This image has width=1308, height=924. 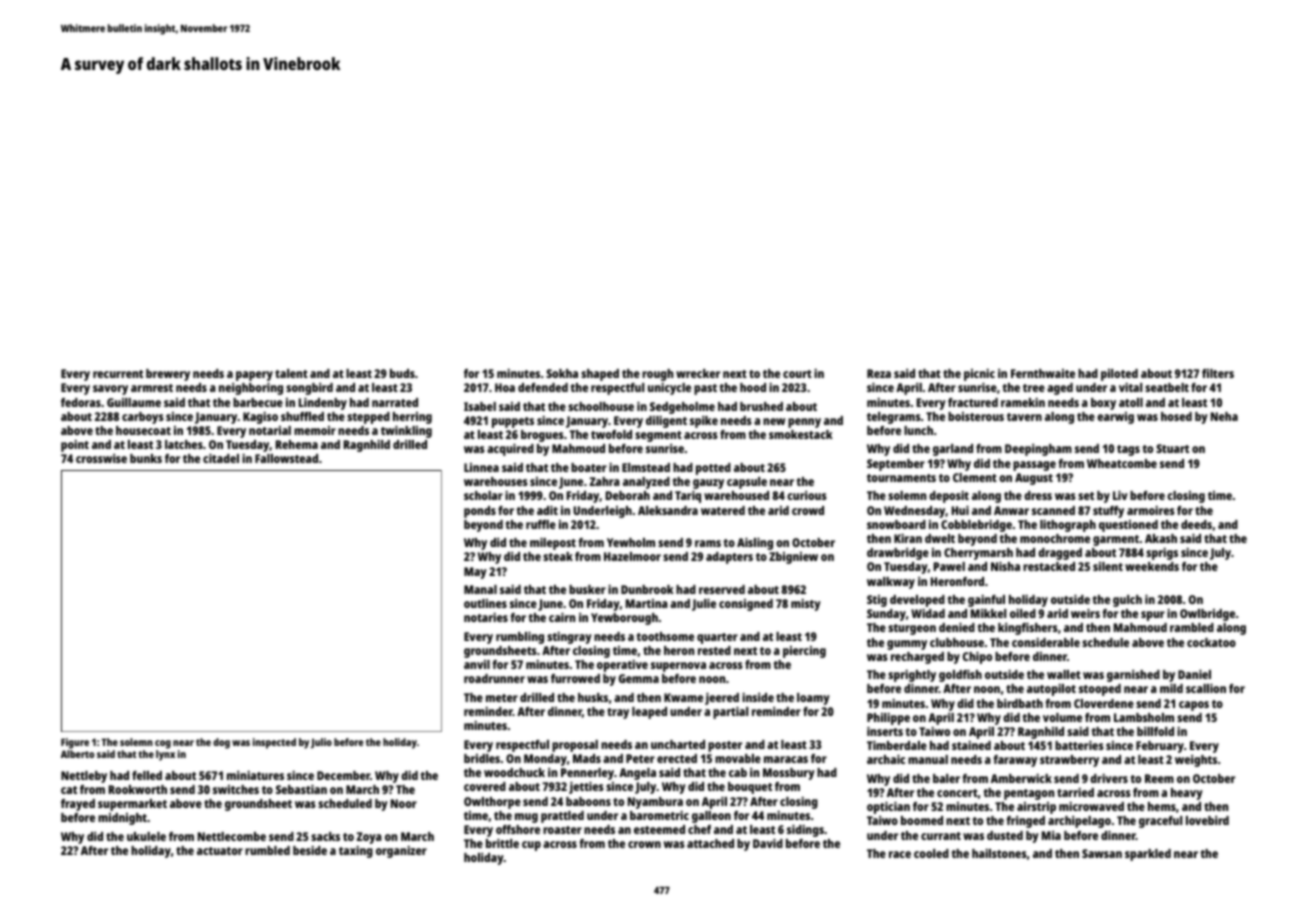 I want to click on hailstones, so click(x=999, y=853).
